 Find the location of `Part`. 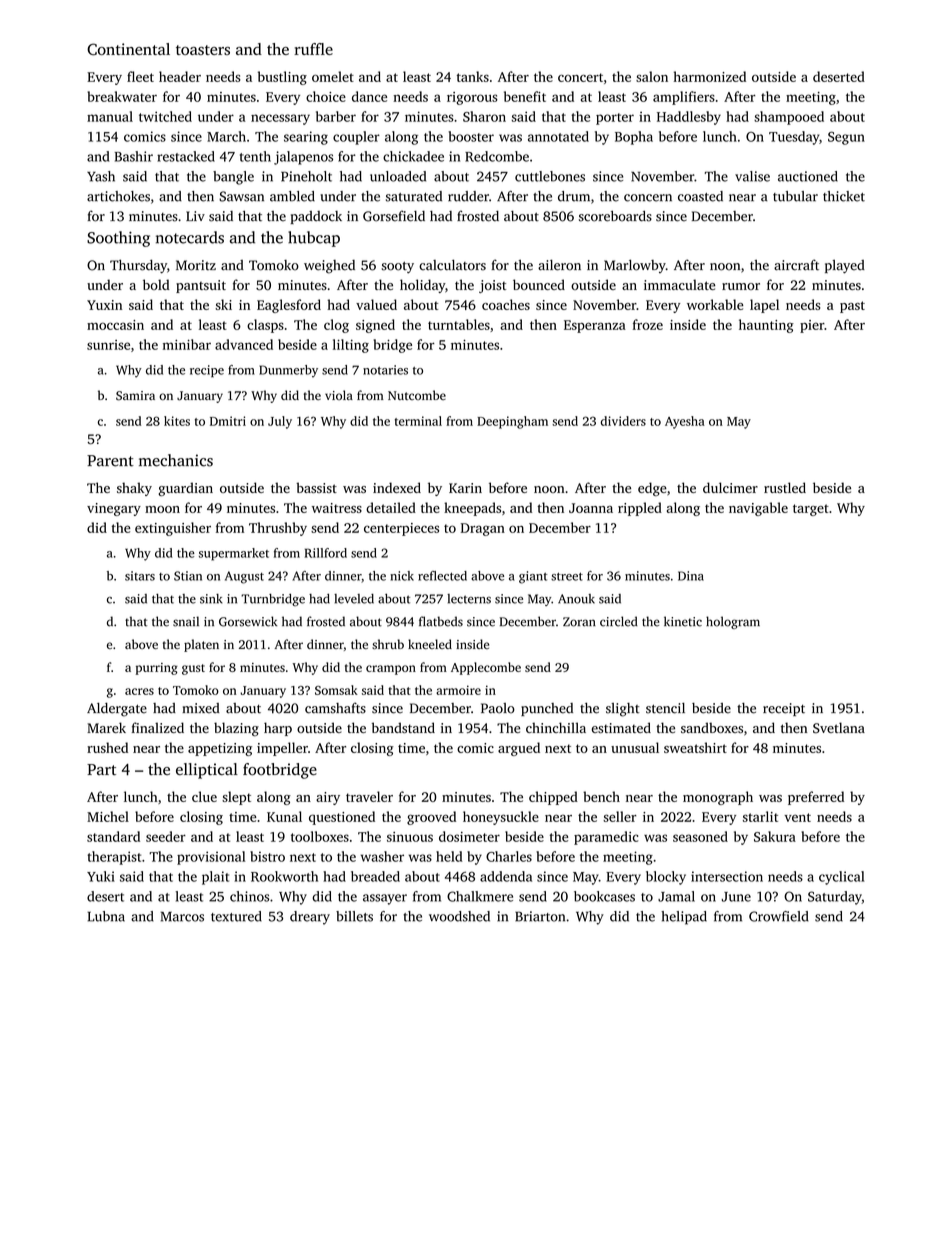

Part is located at coordinates (101, 769).
